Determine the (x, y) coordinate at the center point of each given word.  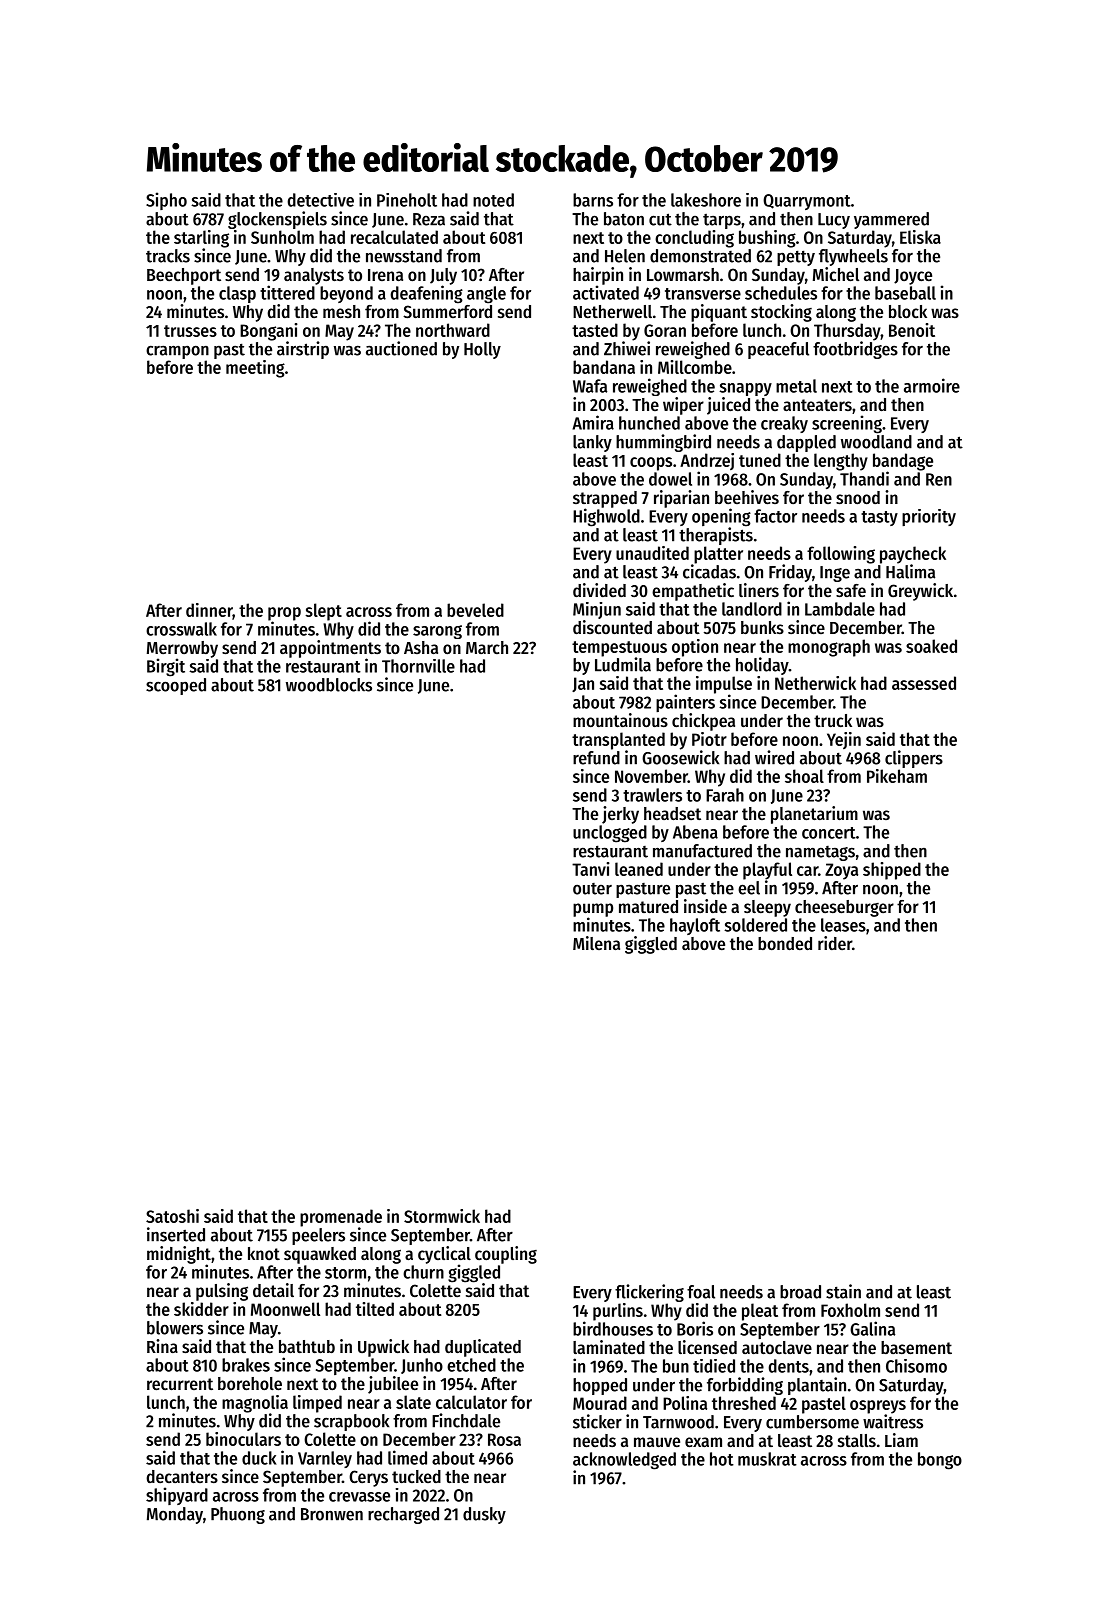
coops (651, 464)
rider (835, 943)
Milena (596, 943)
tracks (168, 256)
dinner (209, 611)
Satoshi (172, 1216)
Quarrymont (807, 202)
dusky (484, 1515)
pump (593, 910)
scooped (176, 686)
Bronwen (332, 1514)
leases (843, 925)
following (841, 555)
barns (593, 200)
